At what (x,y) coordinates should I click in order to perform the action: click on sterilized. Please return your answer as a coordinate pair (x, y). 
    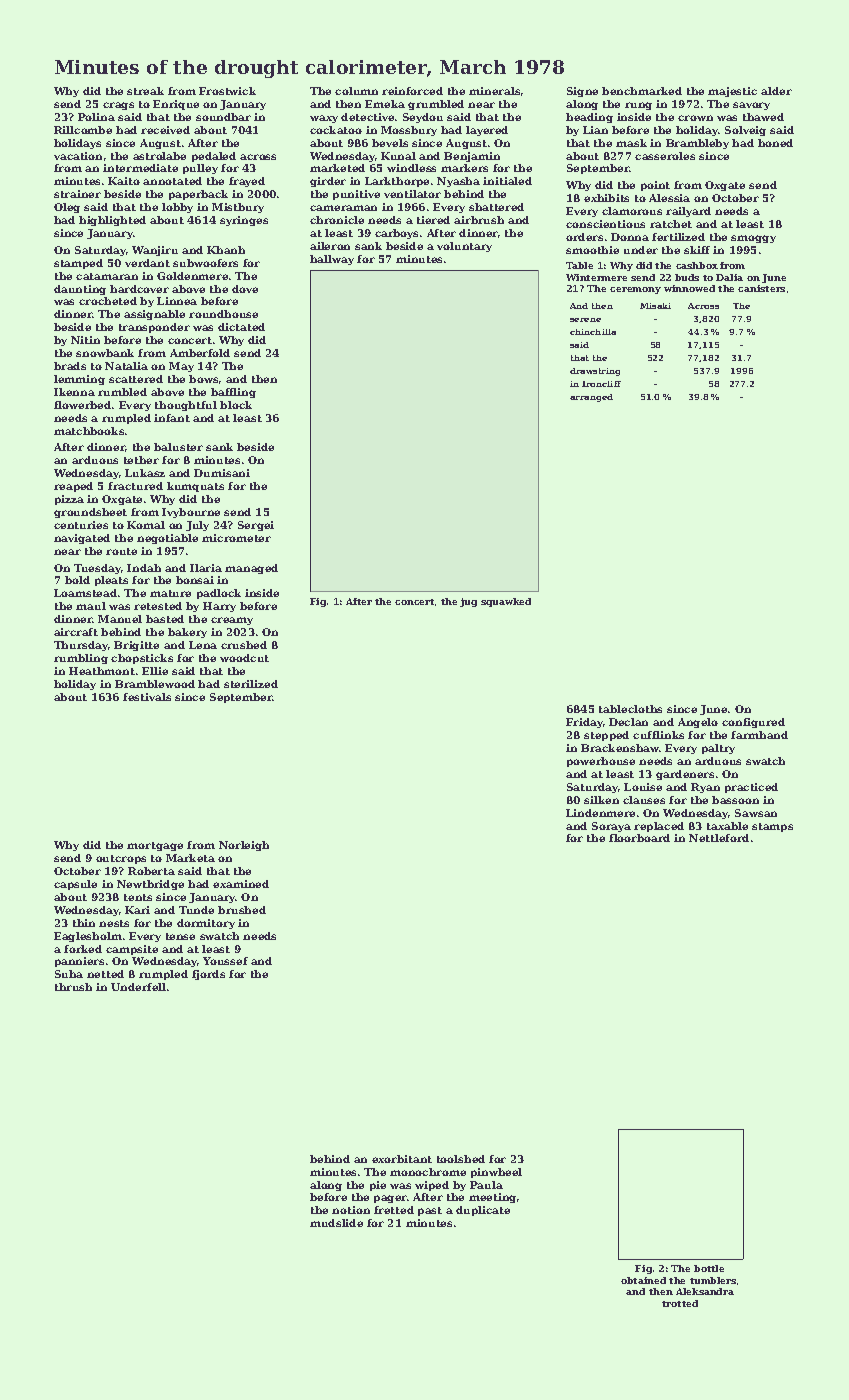
    Looking at the image, I should click on (251, 684).
